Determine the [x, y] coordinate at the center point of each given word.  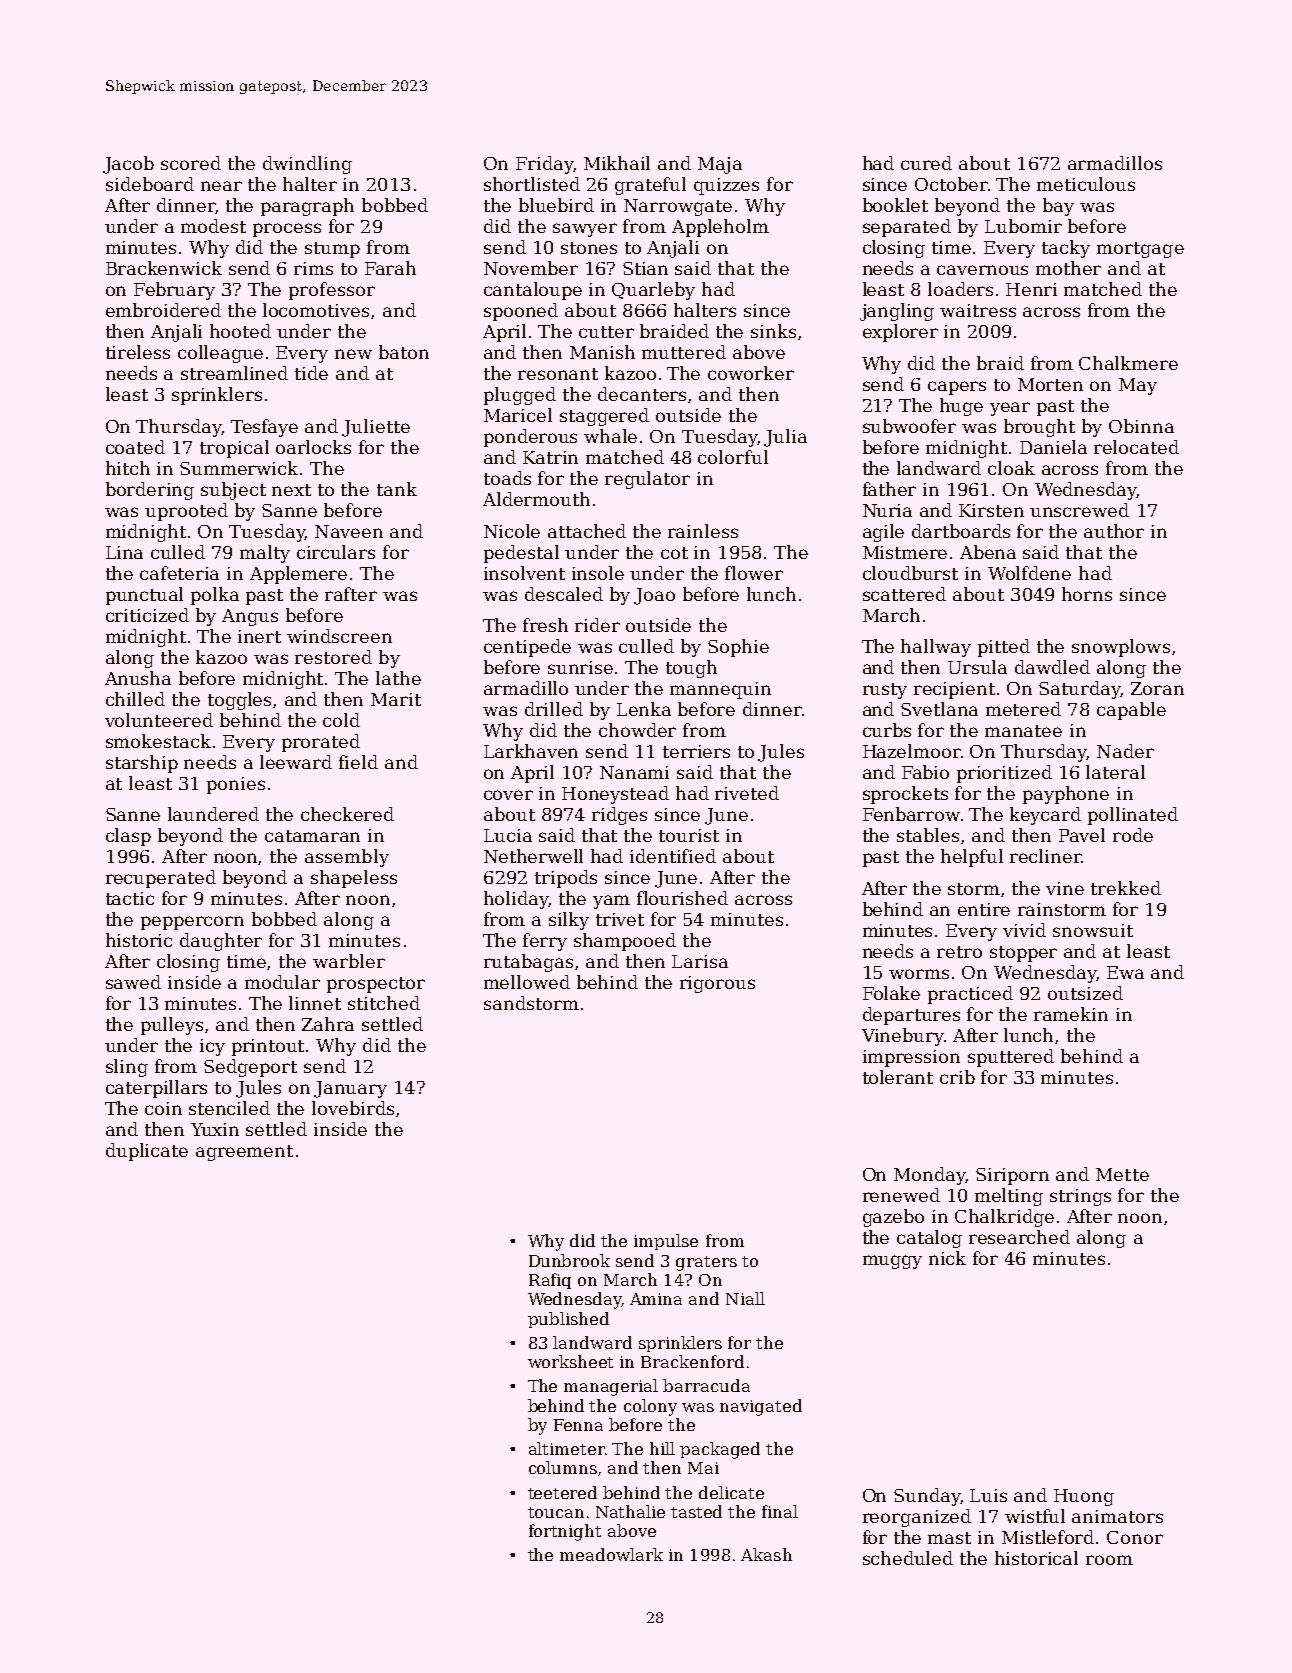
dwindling [307, 165]
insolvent [524, 573]
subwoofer [909, 426]
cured [926, 163]
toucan [556, 1512]
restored [333, 657]
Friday [544, 165]
